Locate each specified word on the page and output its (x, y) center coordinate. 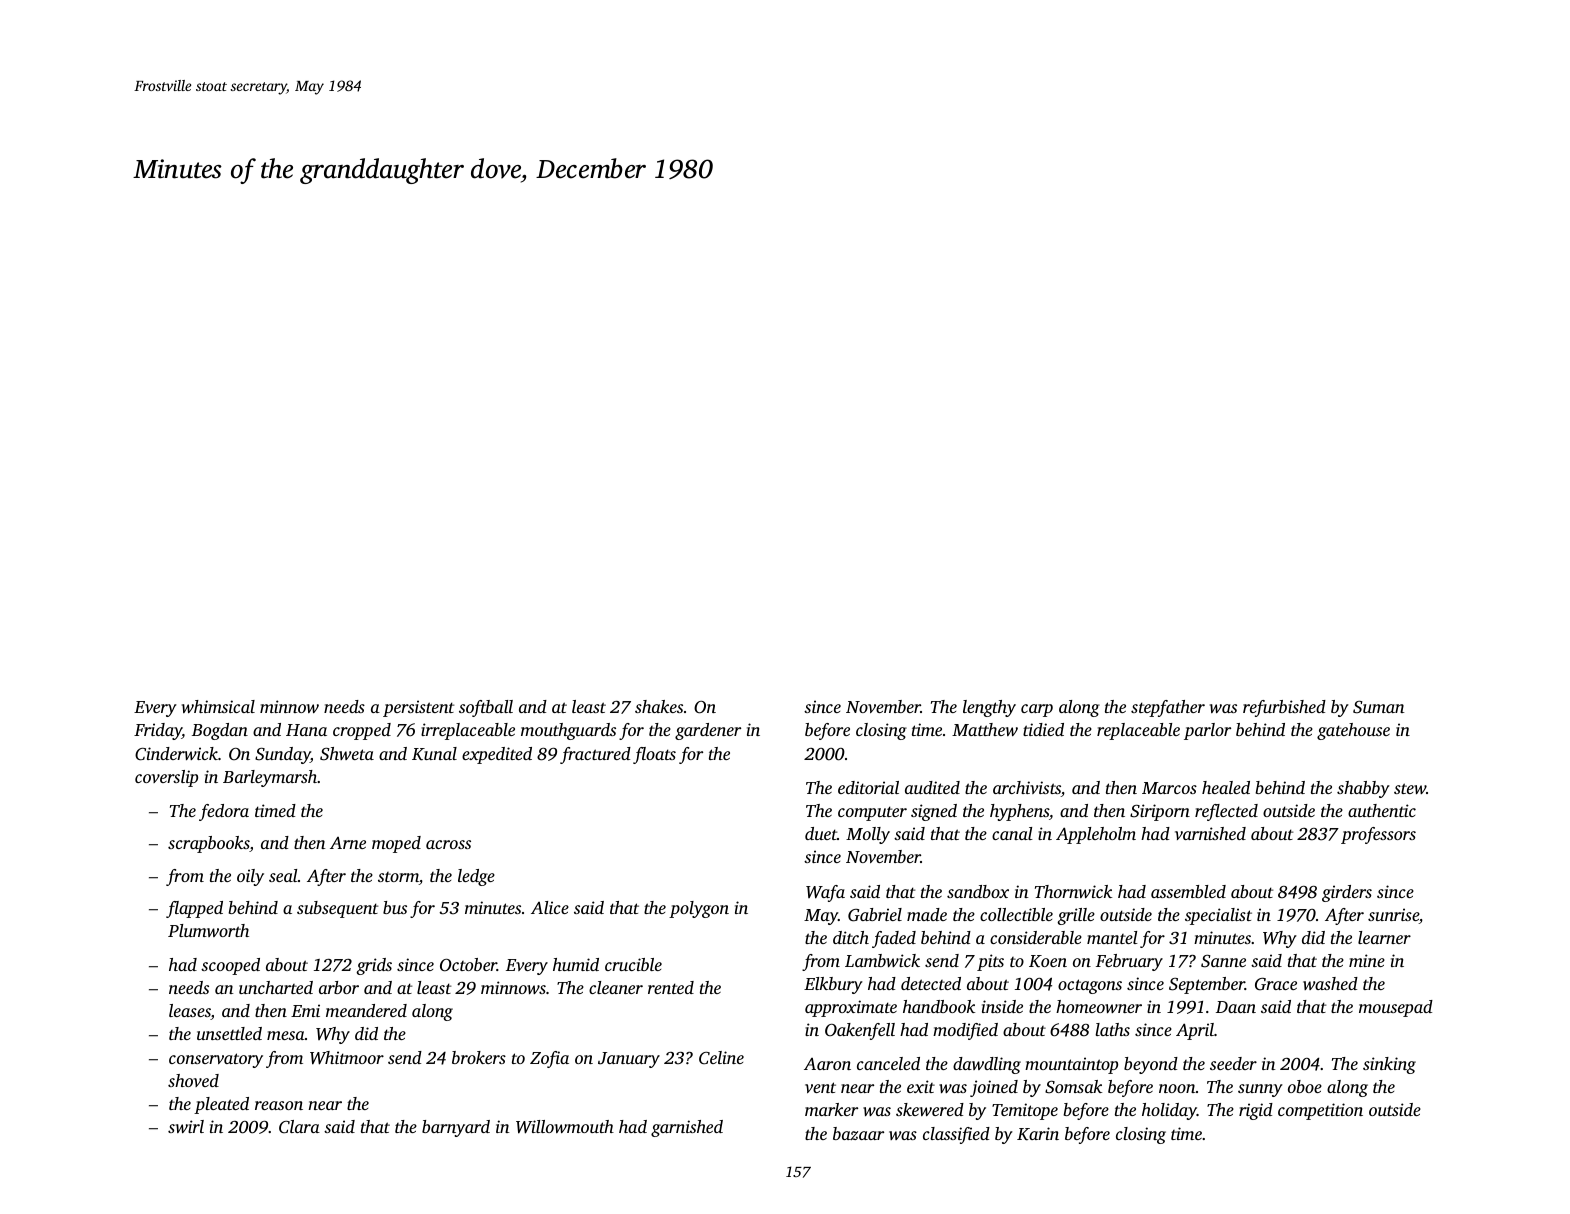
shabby (1363, 789)
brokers (479, 1057)
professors (1378, 835)
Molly (868, 835)
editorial (868, 787)
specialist (1218, 916)
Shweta (347, 754)
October (468, 965)
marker (831, 1109)
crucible (633, 964)
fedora (224, 812)
